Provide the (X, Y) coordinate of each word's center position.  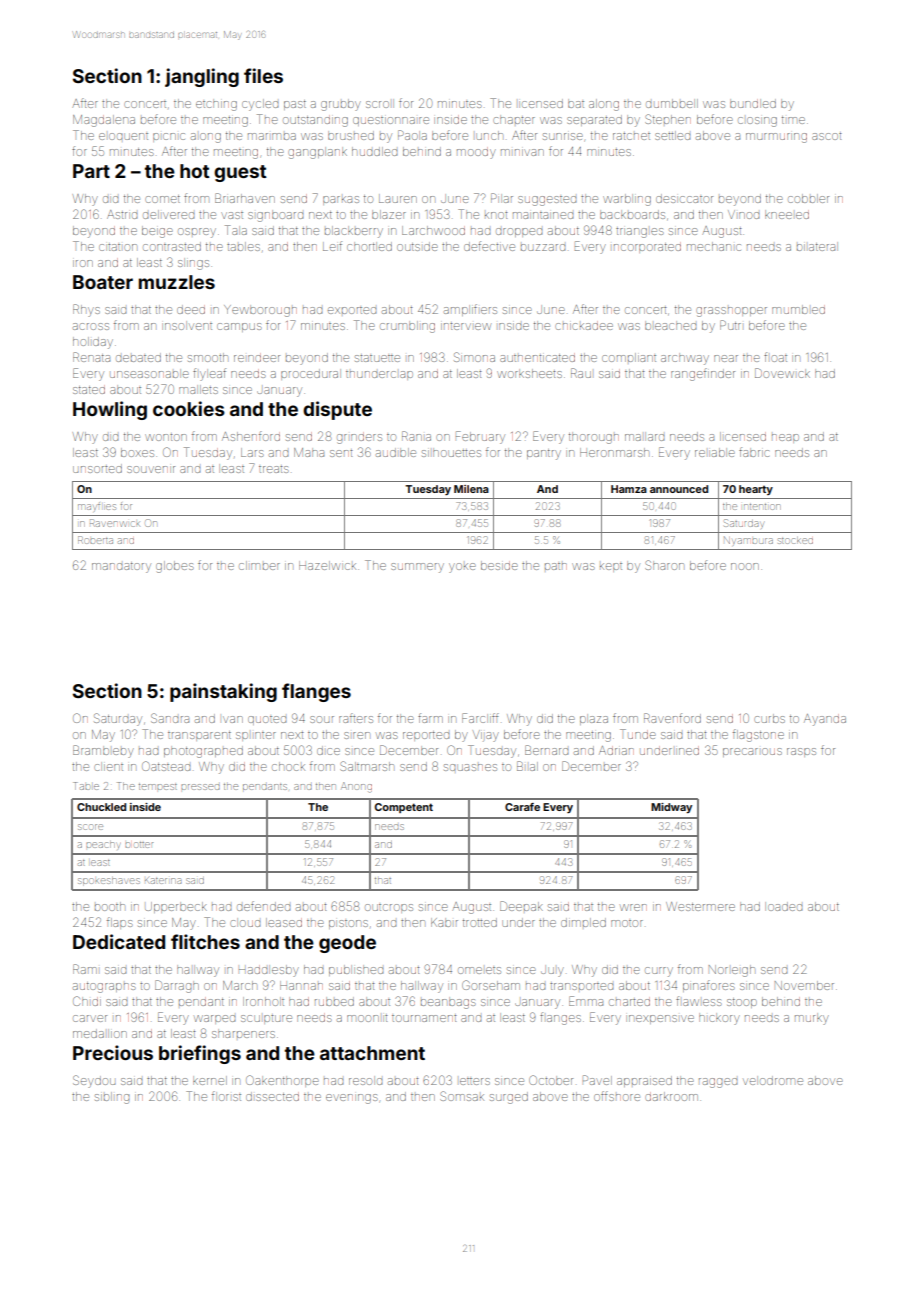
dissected (272, 1096)
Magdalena (104, 121)
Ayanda (825, 720)
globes (175, 567)
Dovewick (782, 373)
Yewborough (260, 311)
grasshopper (731, 312)
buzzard (543, 247)
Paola (412, 135)
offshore (617, 1096)
